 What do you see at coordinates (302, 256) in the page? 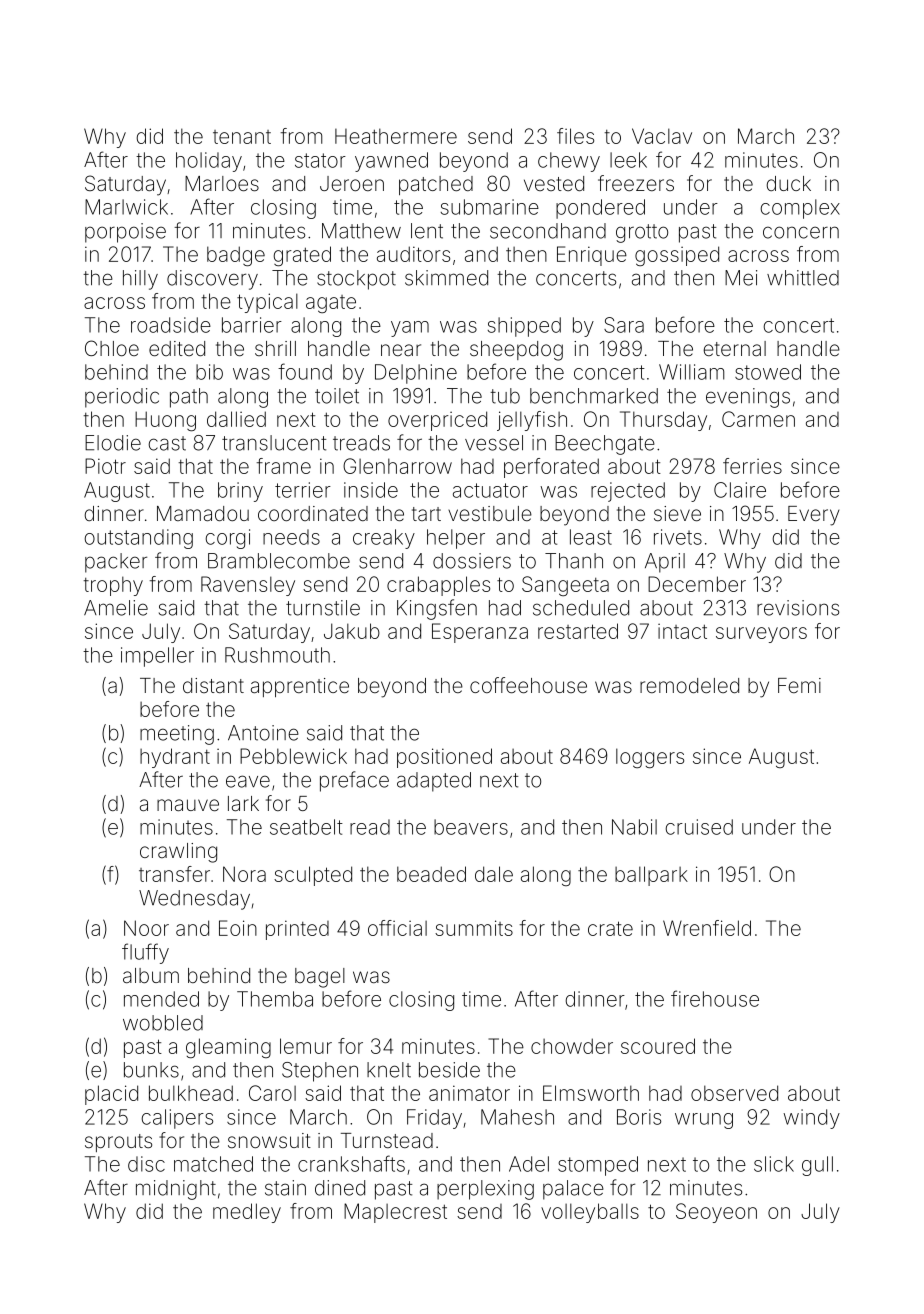
I see `grated` at bounding box center [302, 256].
